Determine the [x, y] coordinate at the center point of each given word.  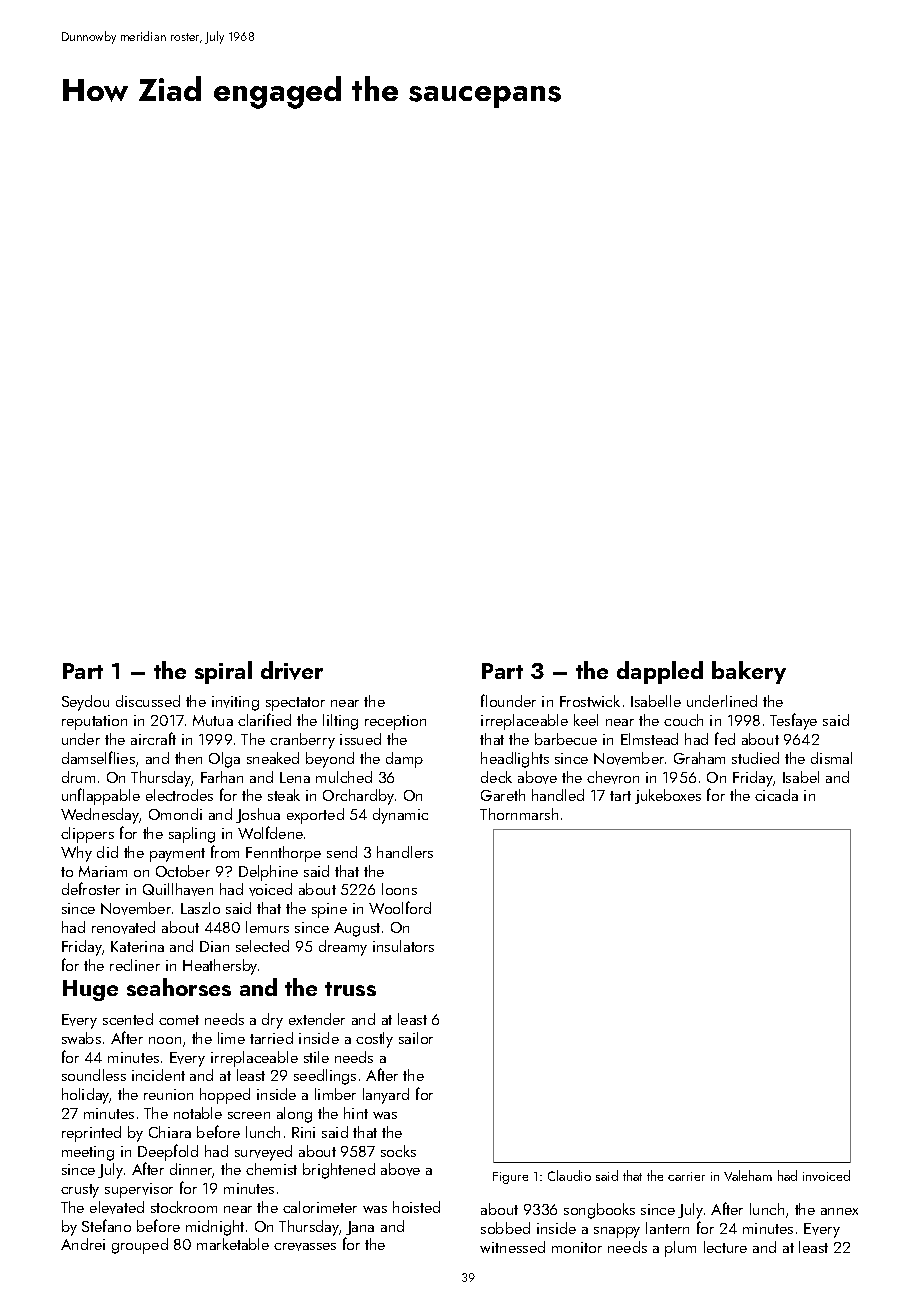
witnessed [512, 1247]
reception [395, 722]
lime [231, 1038]
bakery [749, 672]
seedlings [325, 1077]
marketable [233, 1244]
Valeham [748, 1175]
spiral [223, 672]
